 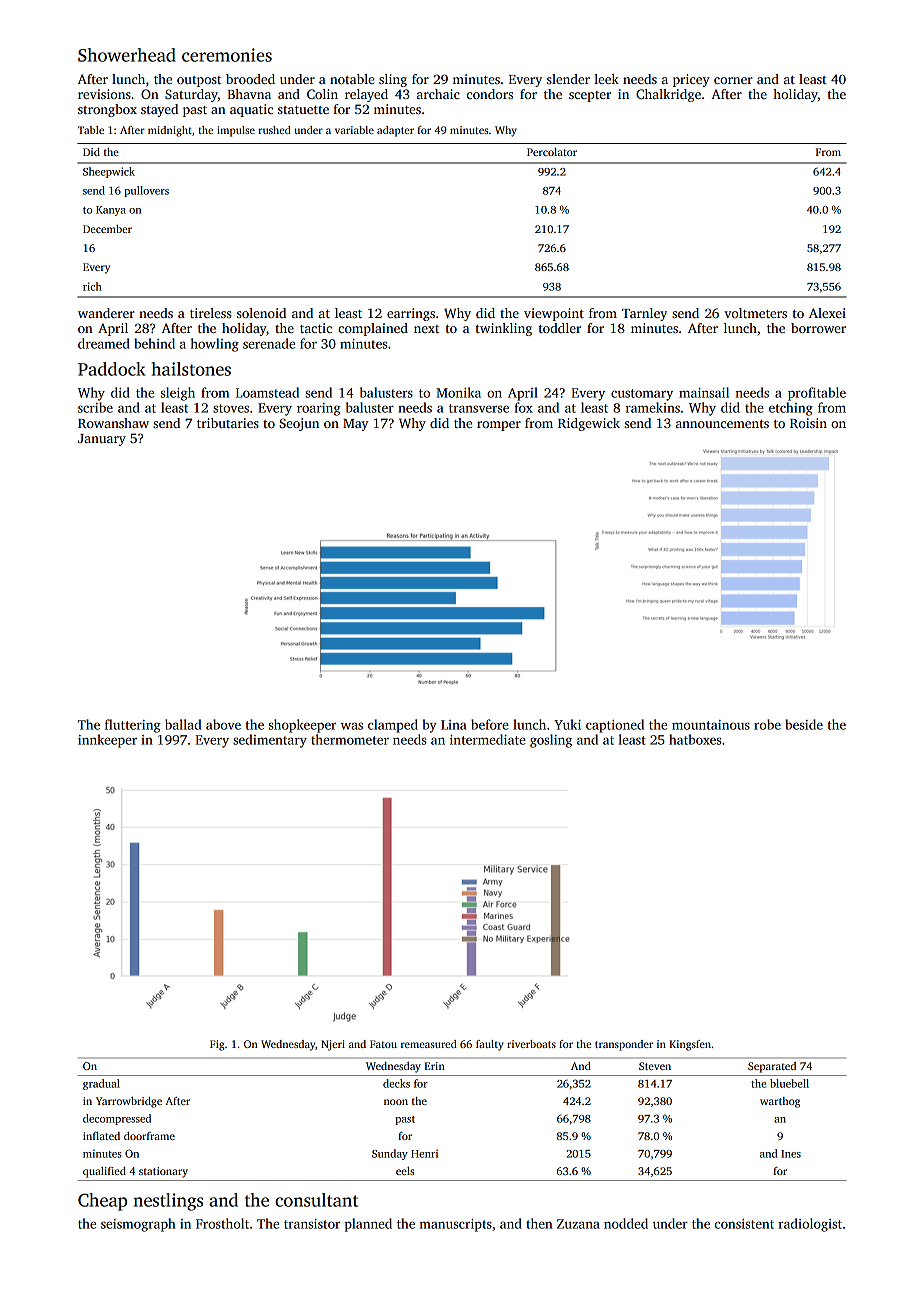 What do you see at coordinates (733, 80) in the screenshot?
I see `corner` at bounding box center [733, 80].
